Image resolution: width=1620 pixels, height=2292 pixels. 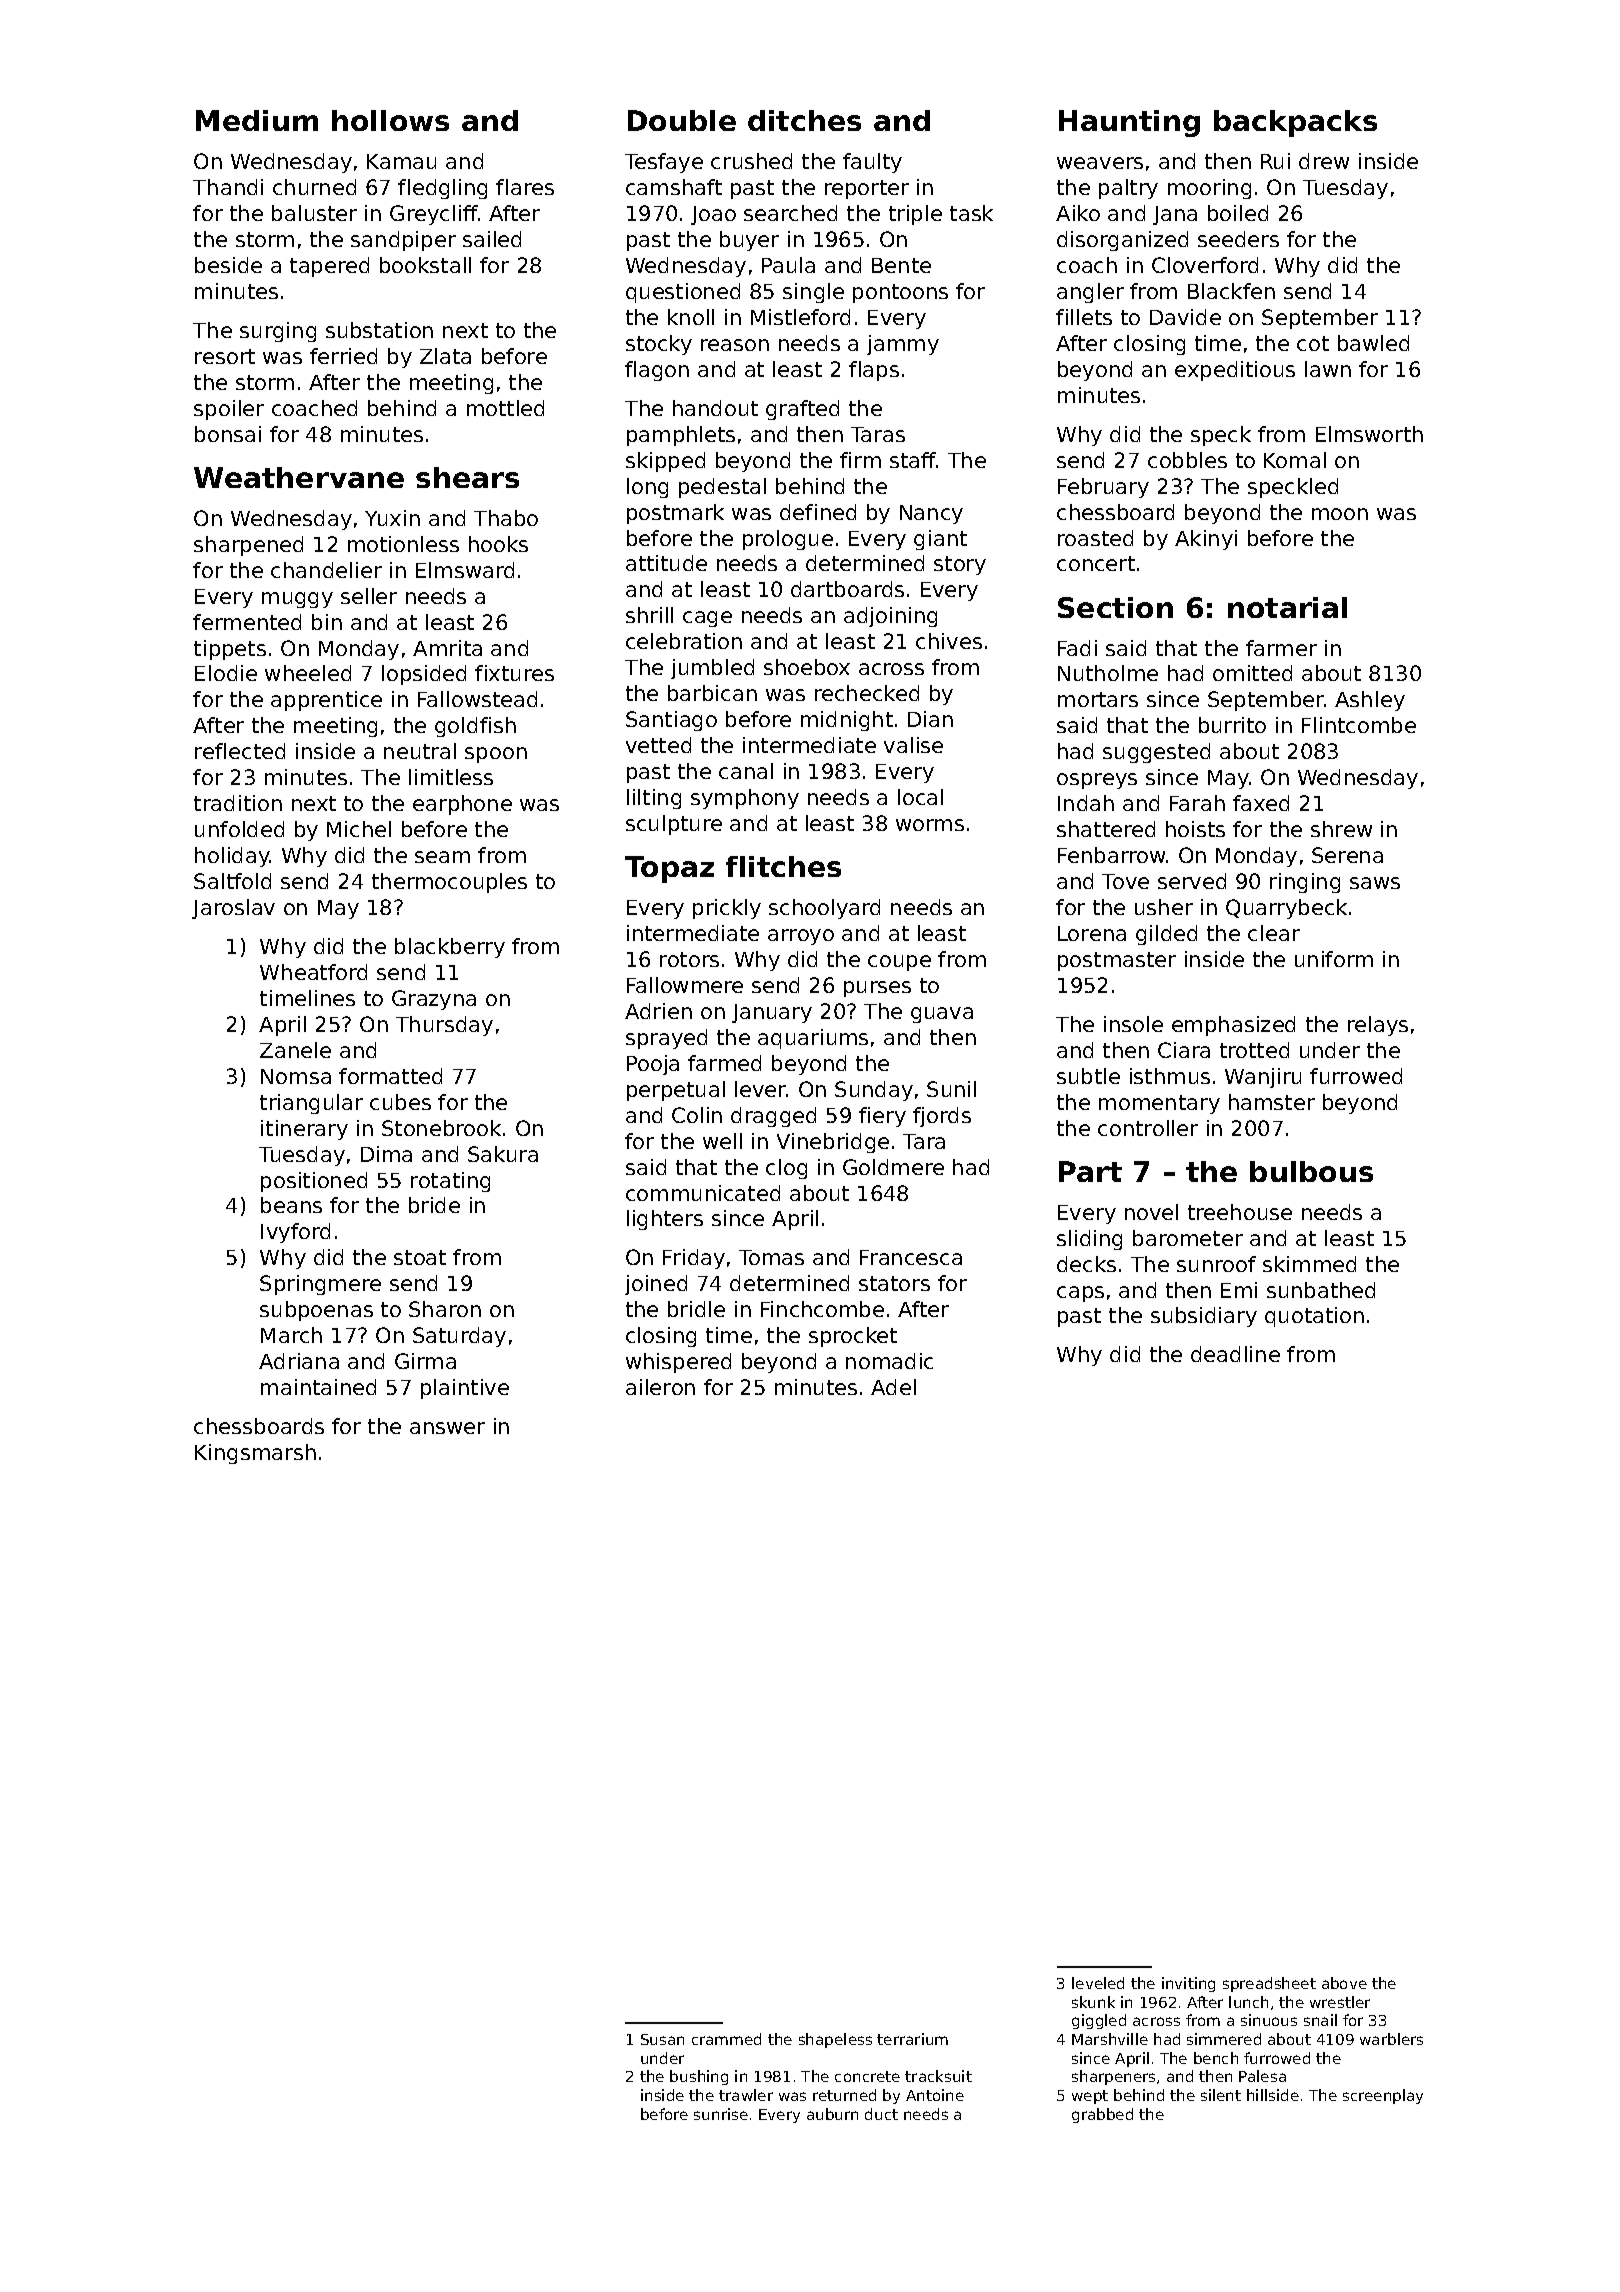 What do you see at coordinates (707, 619) in the screenshot?
I see `cage` at bounding box center [707, 619].
